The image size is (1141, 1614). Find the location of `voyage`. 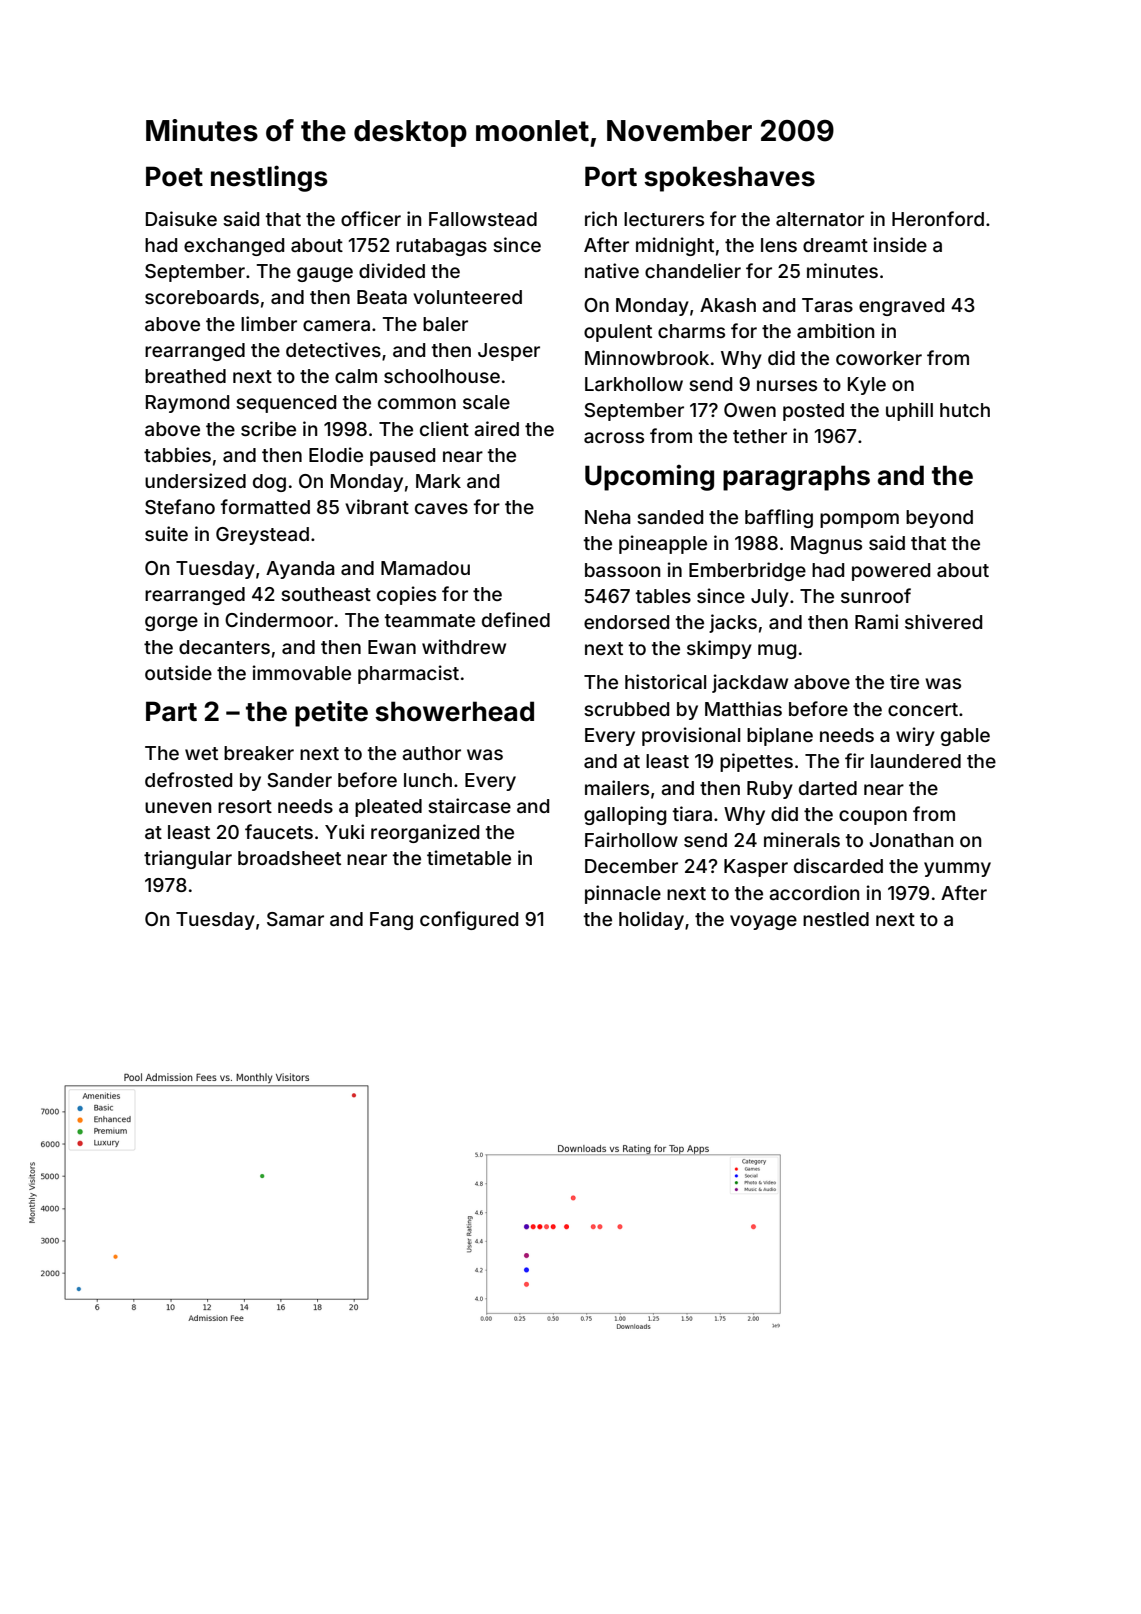

voyage is located at coordinates (763, 922).
